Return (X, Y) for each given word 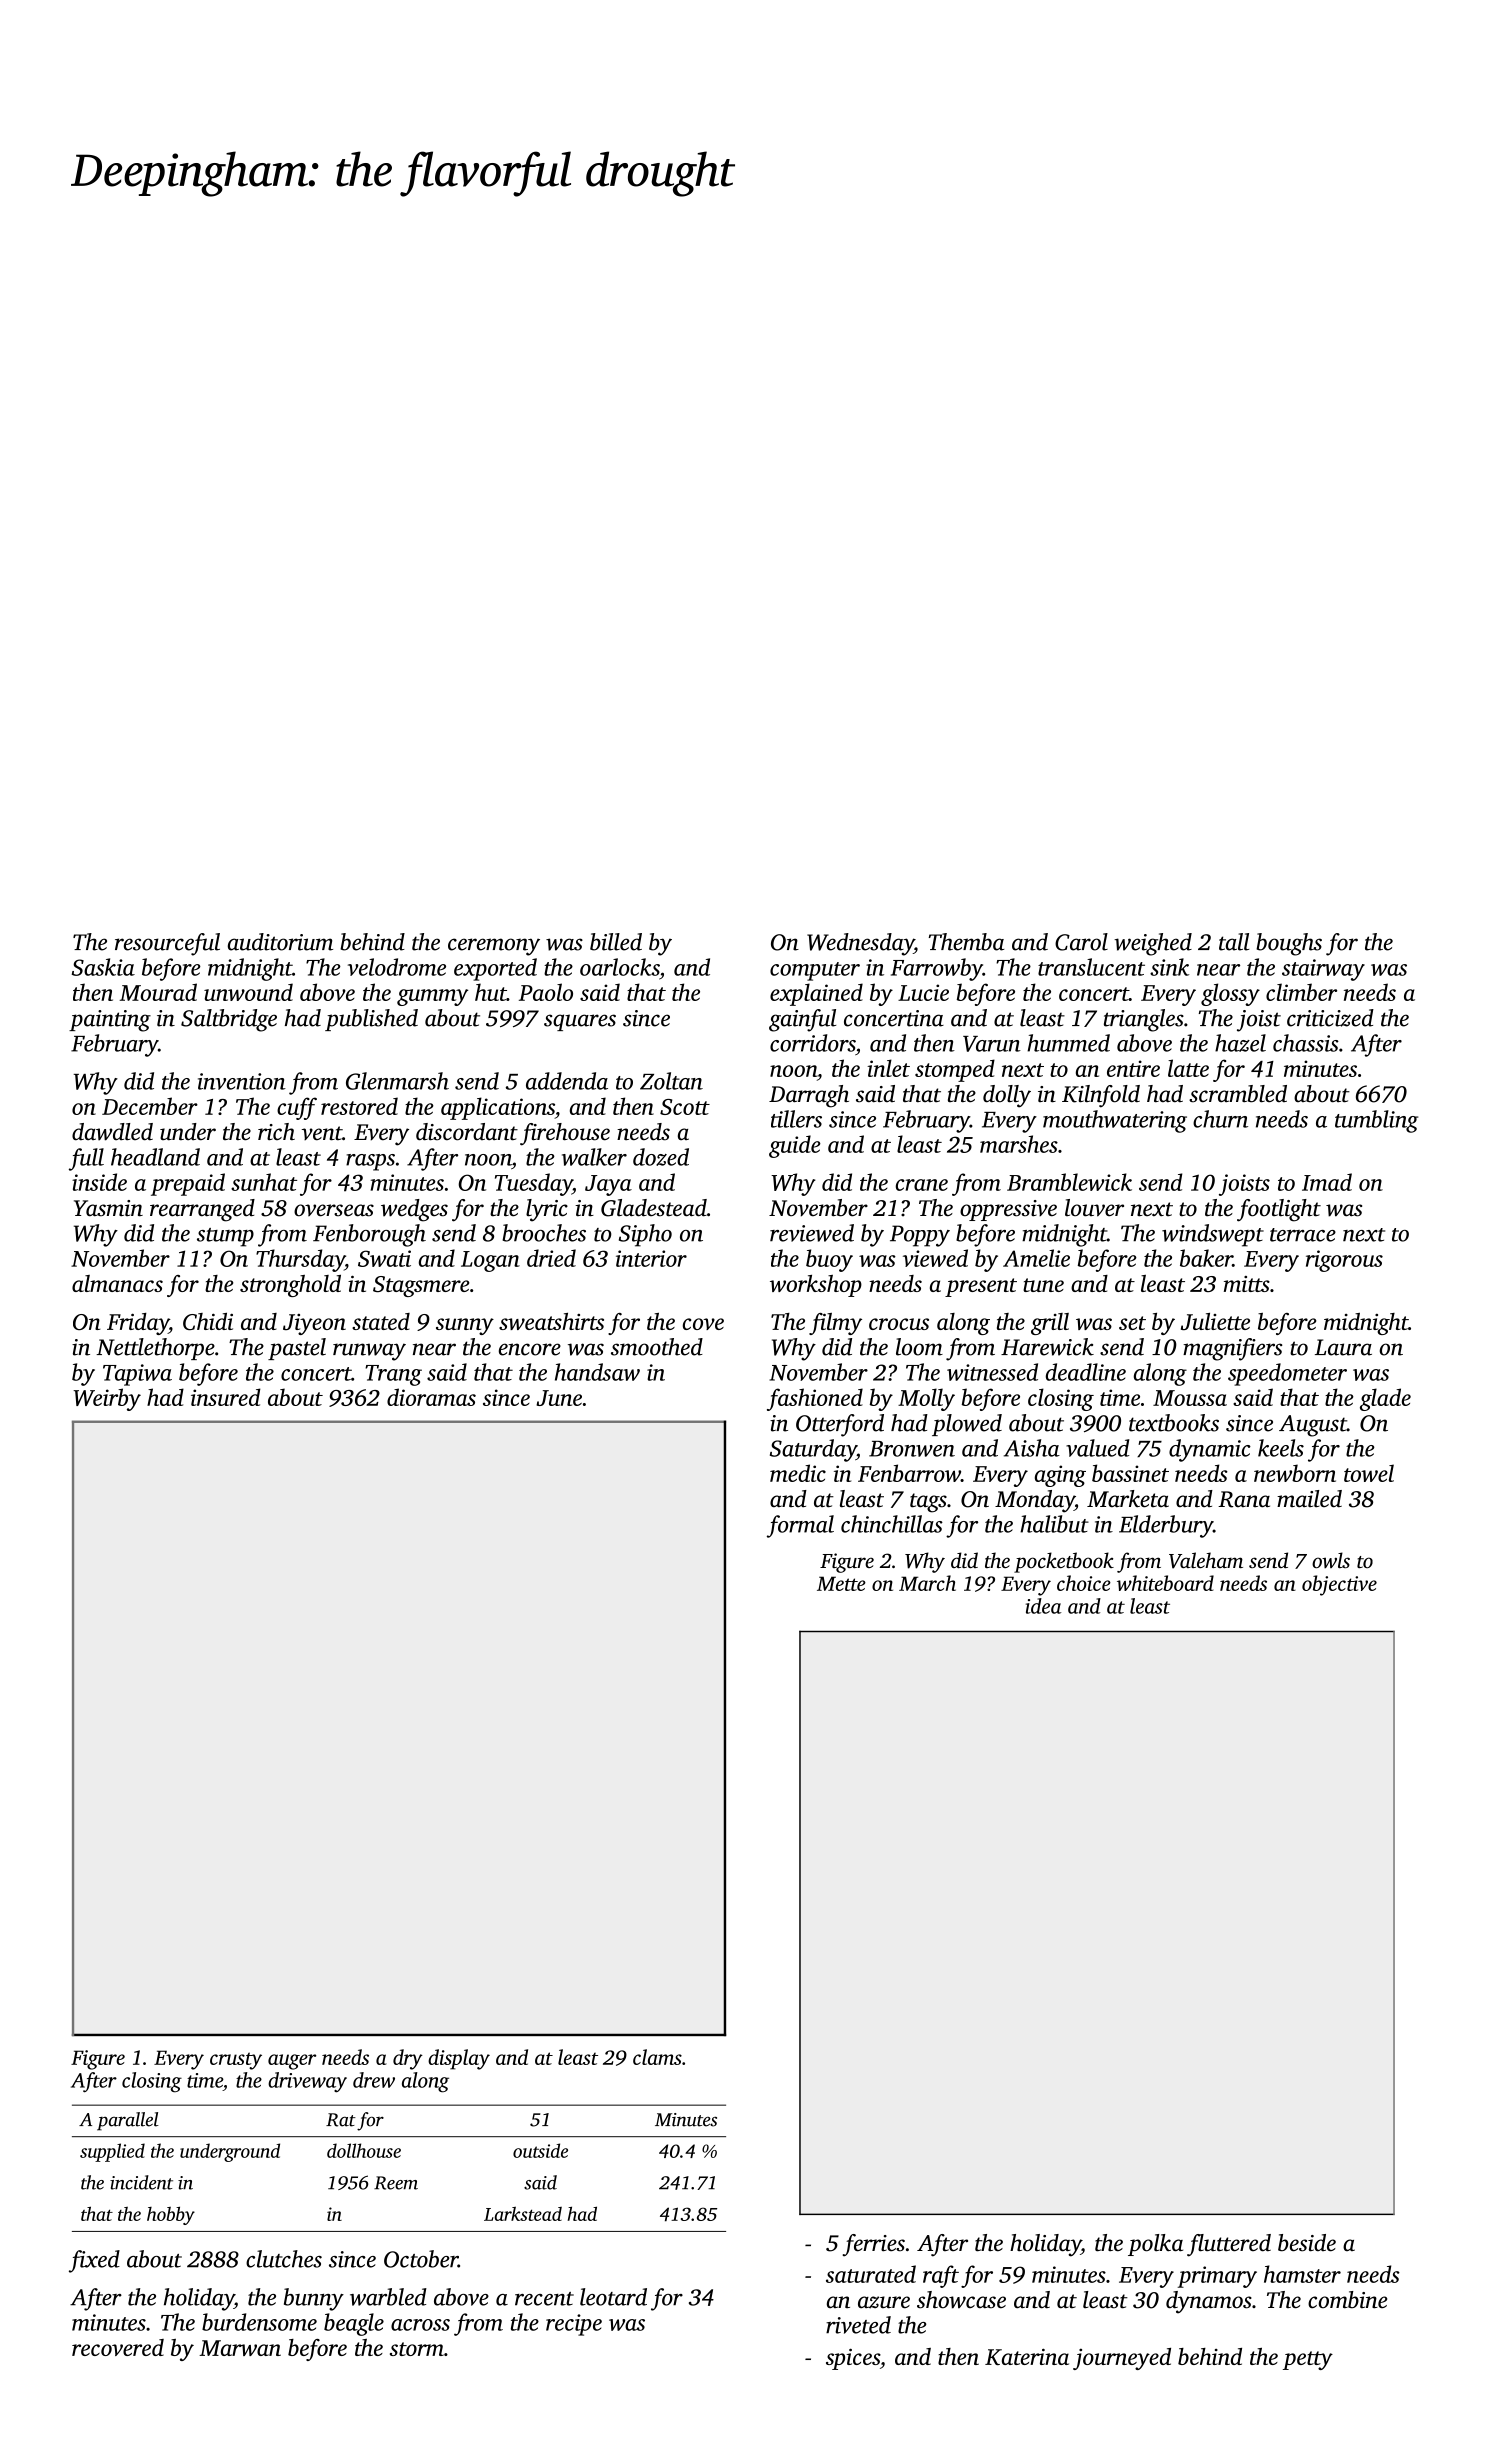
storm (417, 2349)
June (559, 1398)
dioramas (431, 1397)
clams (657, 2057)
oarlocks (620, 967)
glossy (1230, 994)
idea (1043, 1606)
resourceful (167, 944)
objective (1339, 1585)
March (927, 1583)
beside (1307, 2243)
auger (292, 2062)
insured (226, 1397)
